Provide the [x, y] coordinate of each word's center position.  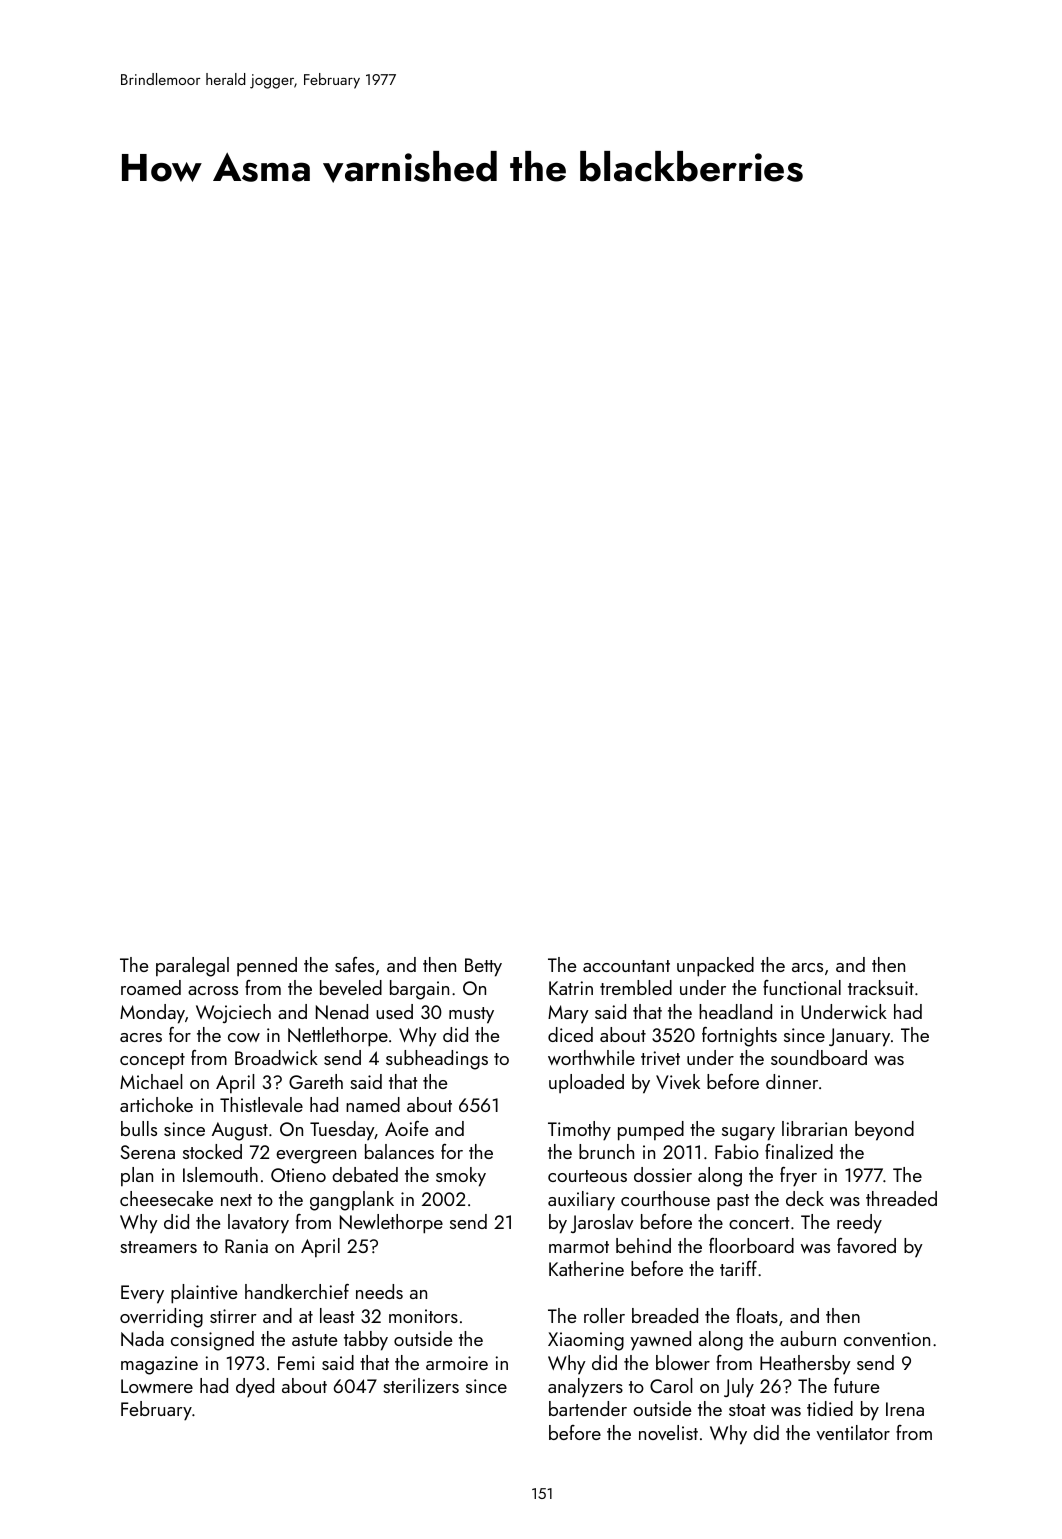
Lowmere [157, 1386]
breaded [665, 1315]
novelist [668, 1432]
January [859, 1037]
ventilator [853, 1432]
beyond [884, 1131]
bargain [419, 990]
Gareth [316, 1081]
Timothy [579, 1131]
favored [866, 1245]
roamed [151, 987]
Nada [142, 1338]
